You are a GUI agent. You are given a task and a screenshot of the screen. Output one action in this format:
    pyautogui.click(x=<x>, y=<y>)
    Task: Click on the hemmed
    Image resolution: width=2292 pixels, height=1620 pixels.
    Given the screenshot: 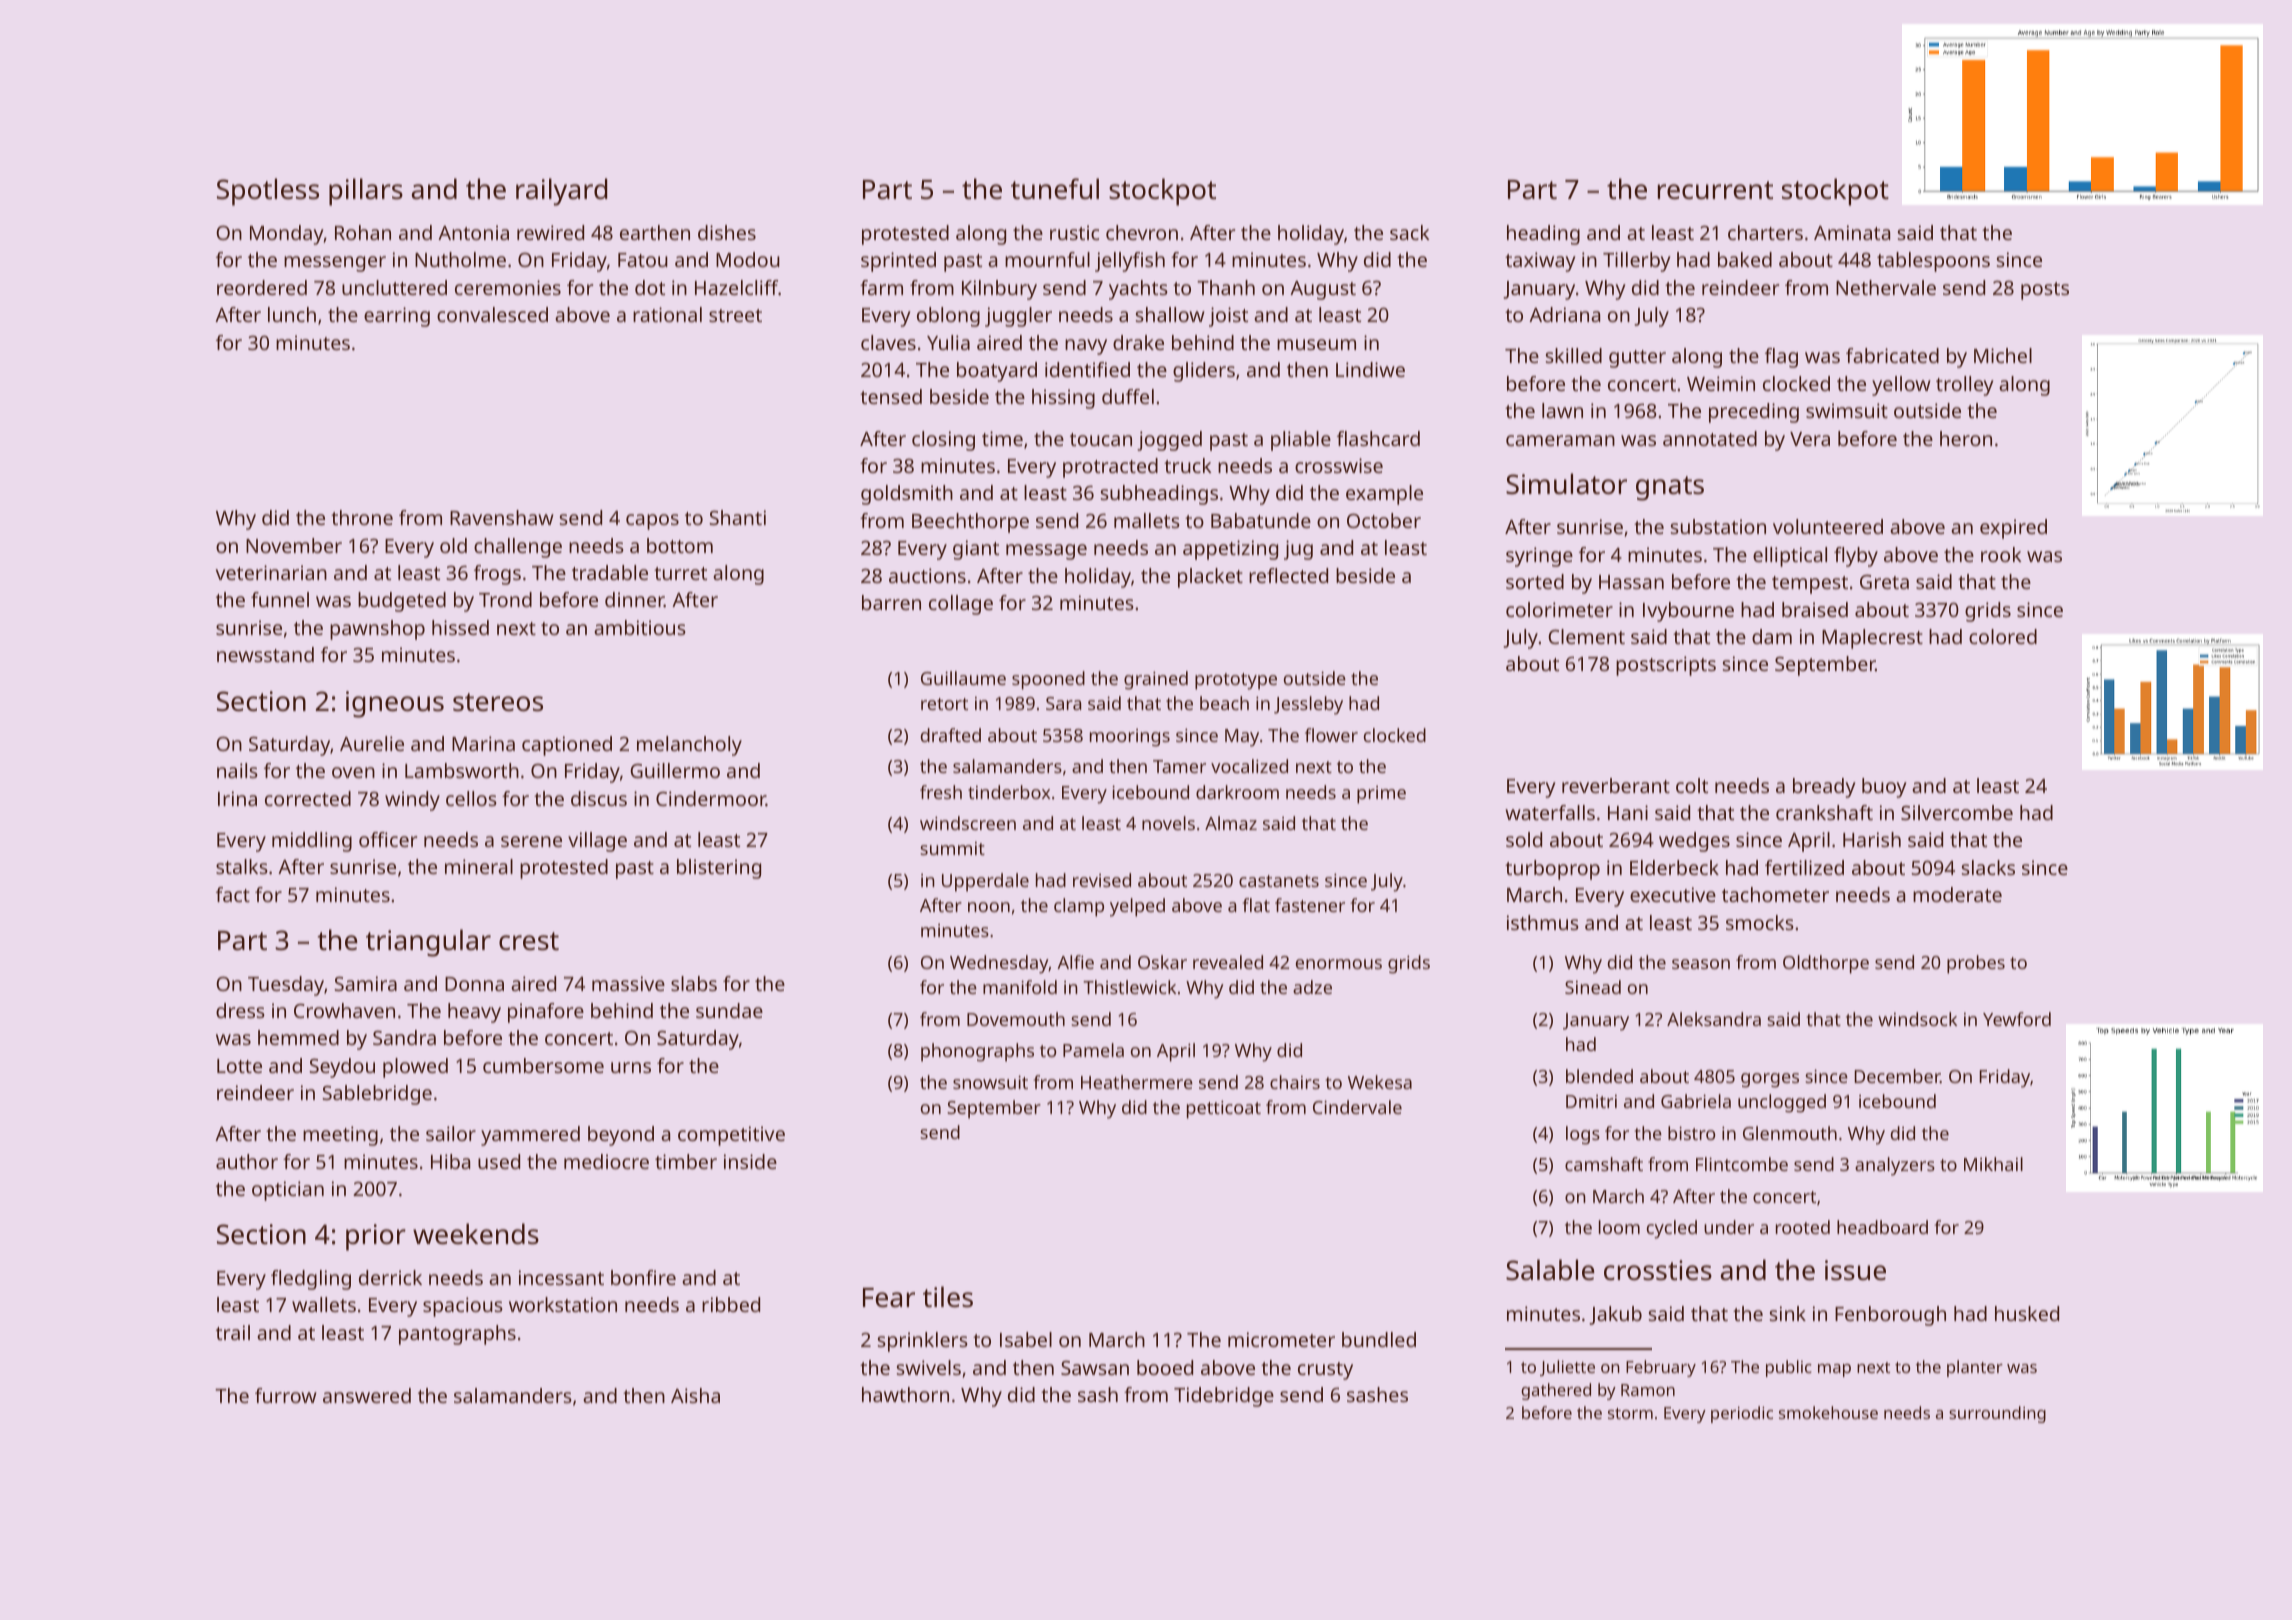 What is the action you would take?
    pyautogui.click(x=298, y=1037)
